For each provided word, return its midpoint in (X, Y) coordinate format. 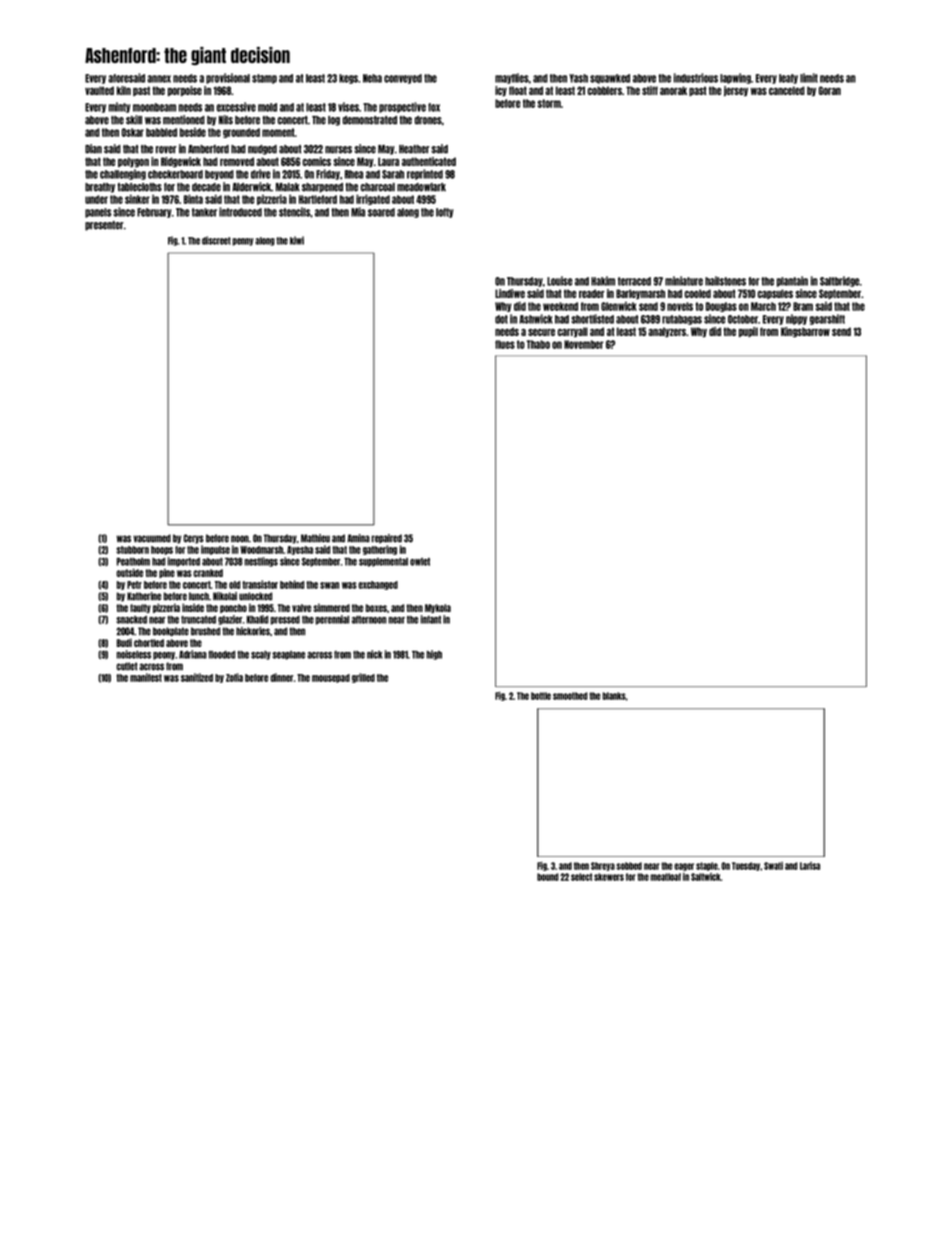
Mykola (438, 608)
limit (809, 78)
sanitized (197, 677)
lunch (199, 596)
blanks (614, 696)
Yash (578, 78)
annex (159, 79)
